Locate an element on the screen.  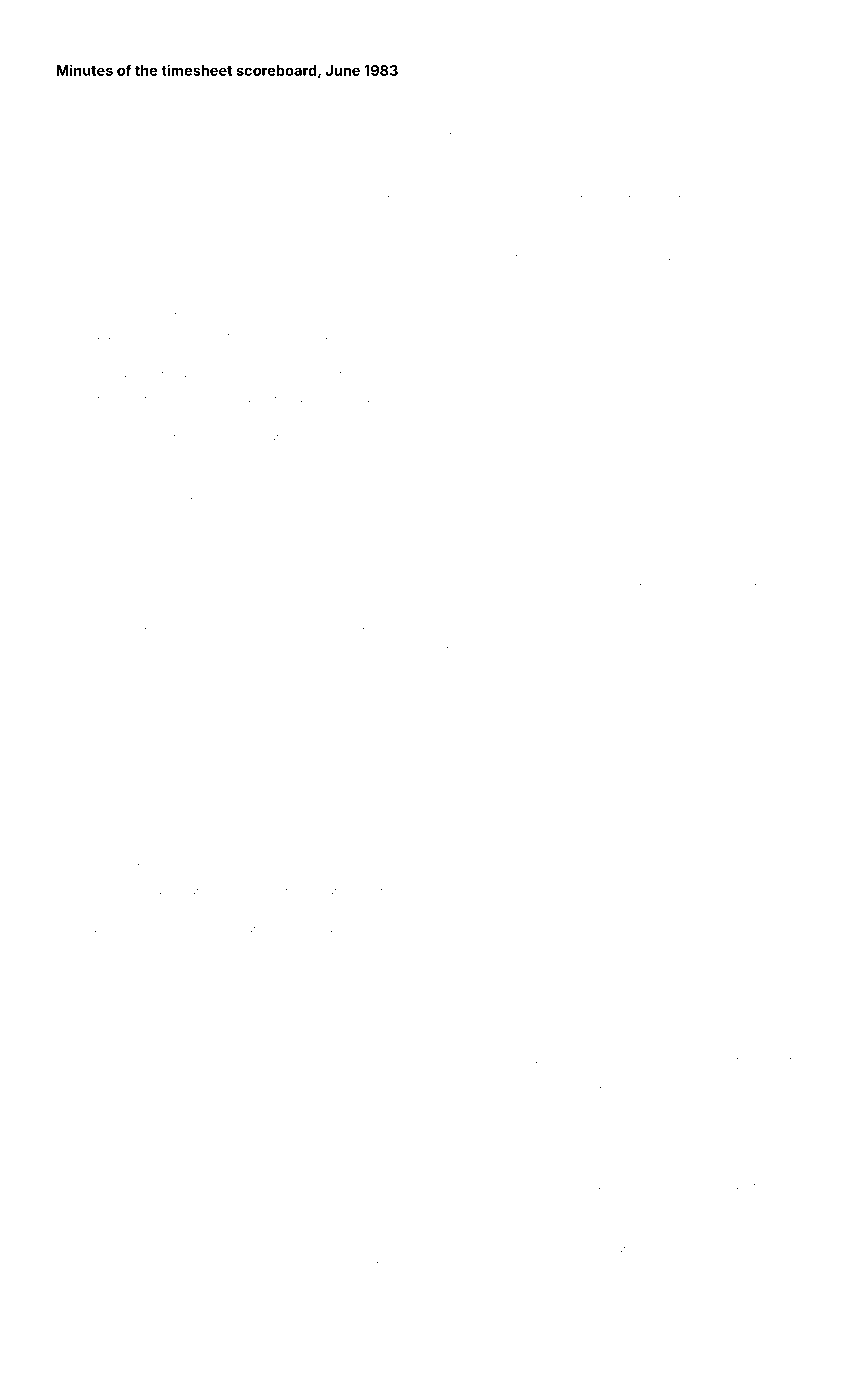
principled is located at coordinates (588, 608).
